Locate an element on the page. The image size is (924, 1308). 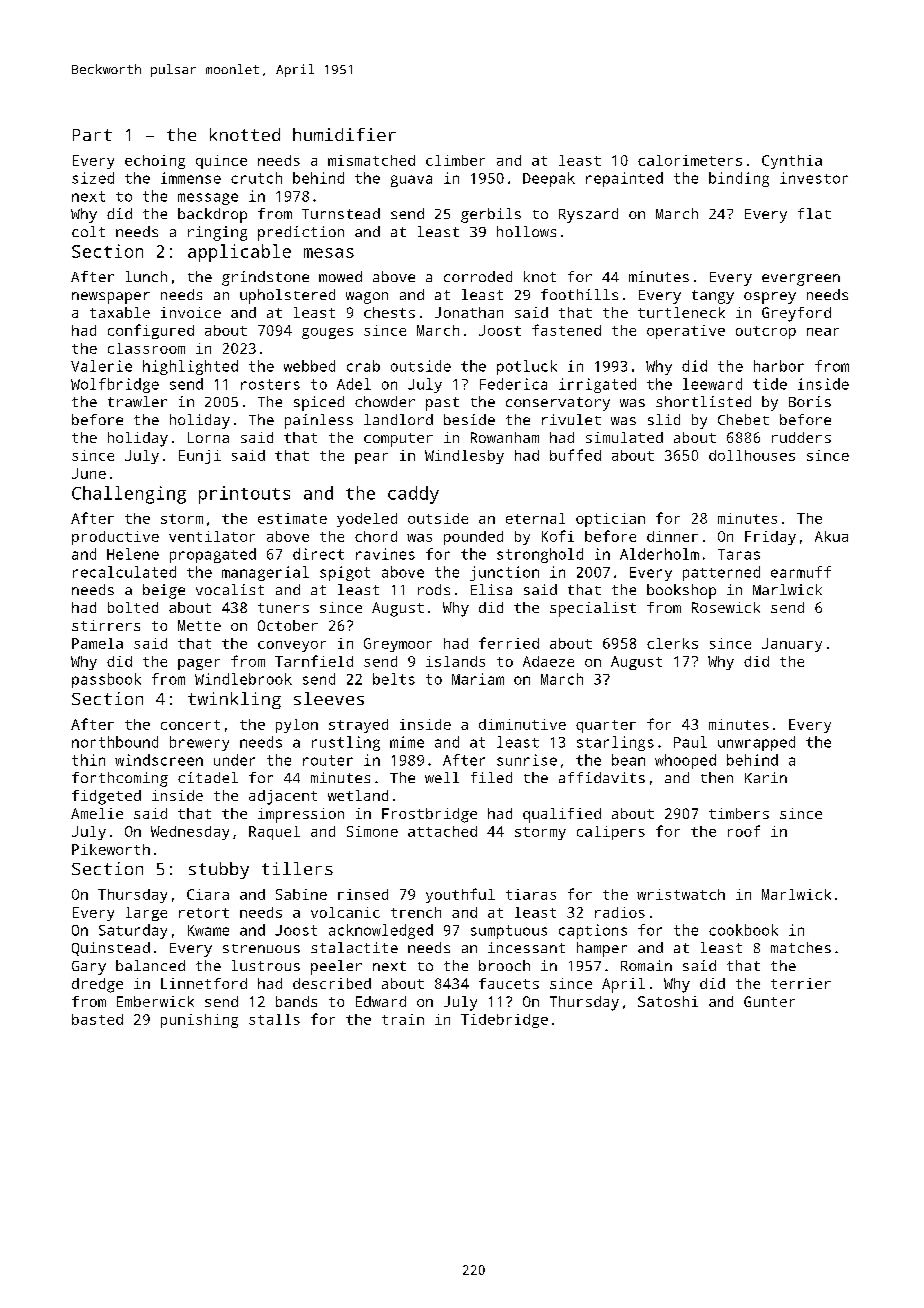
train is located at coordinates (403, 1019).
